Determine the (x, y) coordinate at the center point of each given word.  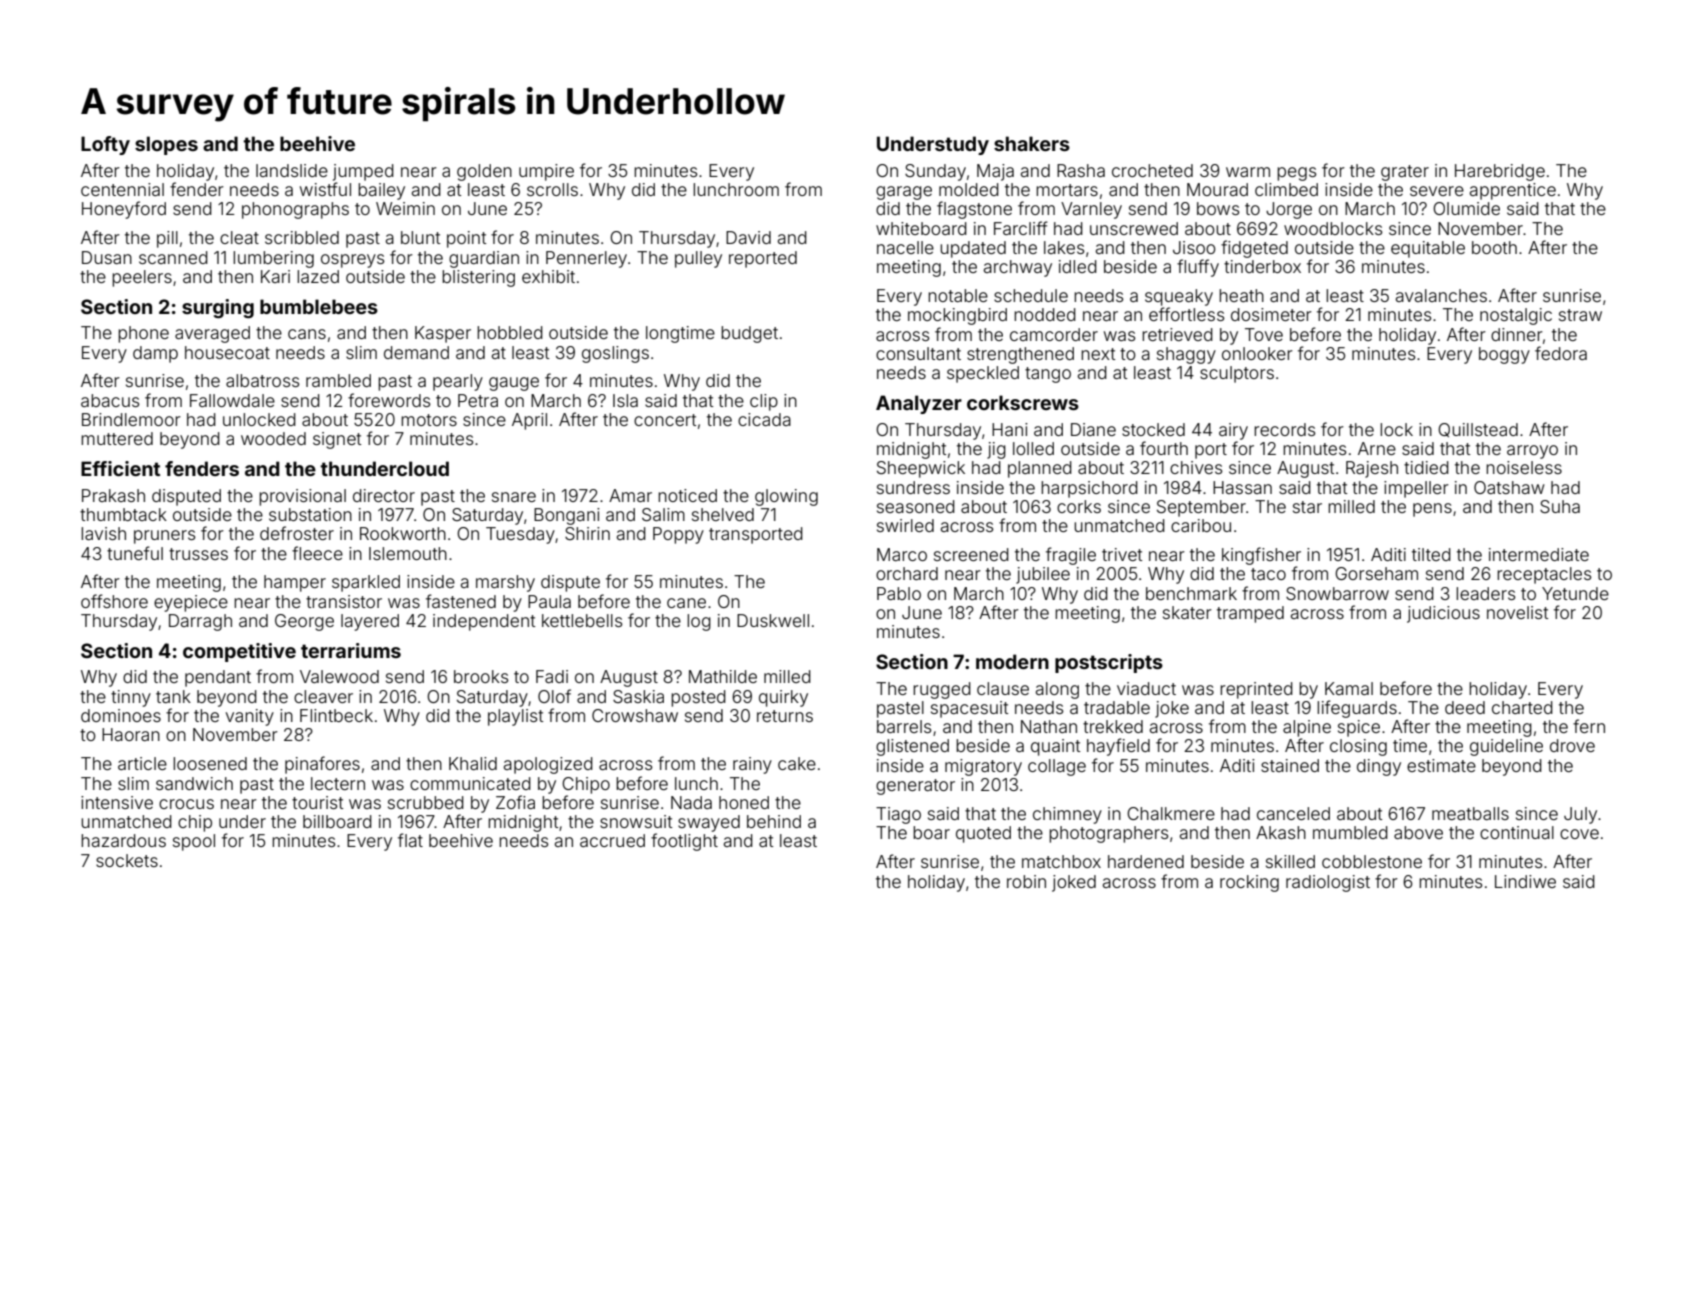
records (1284, 429)
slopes (166, 145)
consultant (918, 353)
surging (218, 308)
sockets (127, 860)
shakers (1032, 143)
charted (1522, 707)
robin (1026, 881)
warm (1248, 172)
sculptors (1237, 374)
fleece (317, 553)
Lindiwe (1525, 881)
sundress (913, 487)
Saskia (638, 696)
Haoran (131, 734)
